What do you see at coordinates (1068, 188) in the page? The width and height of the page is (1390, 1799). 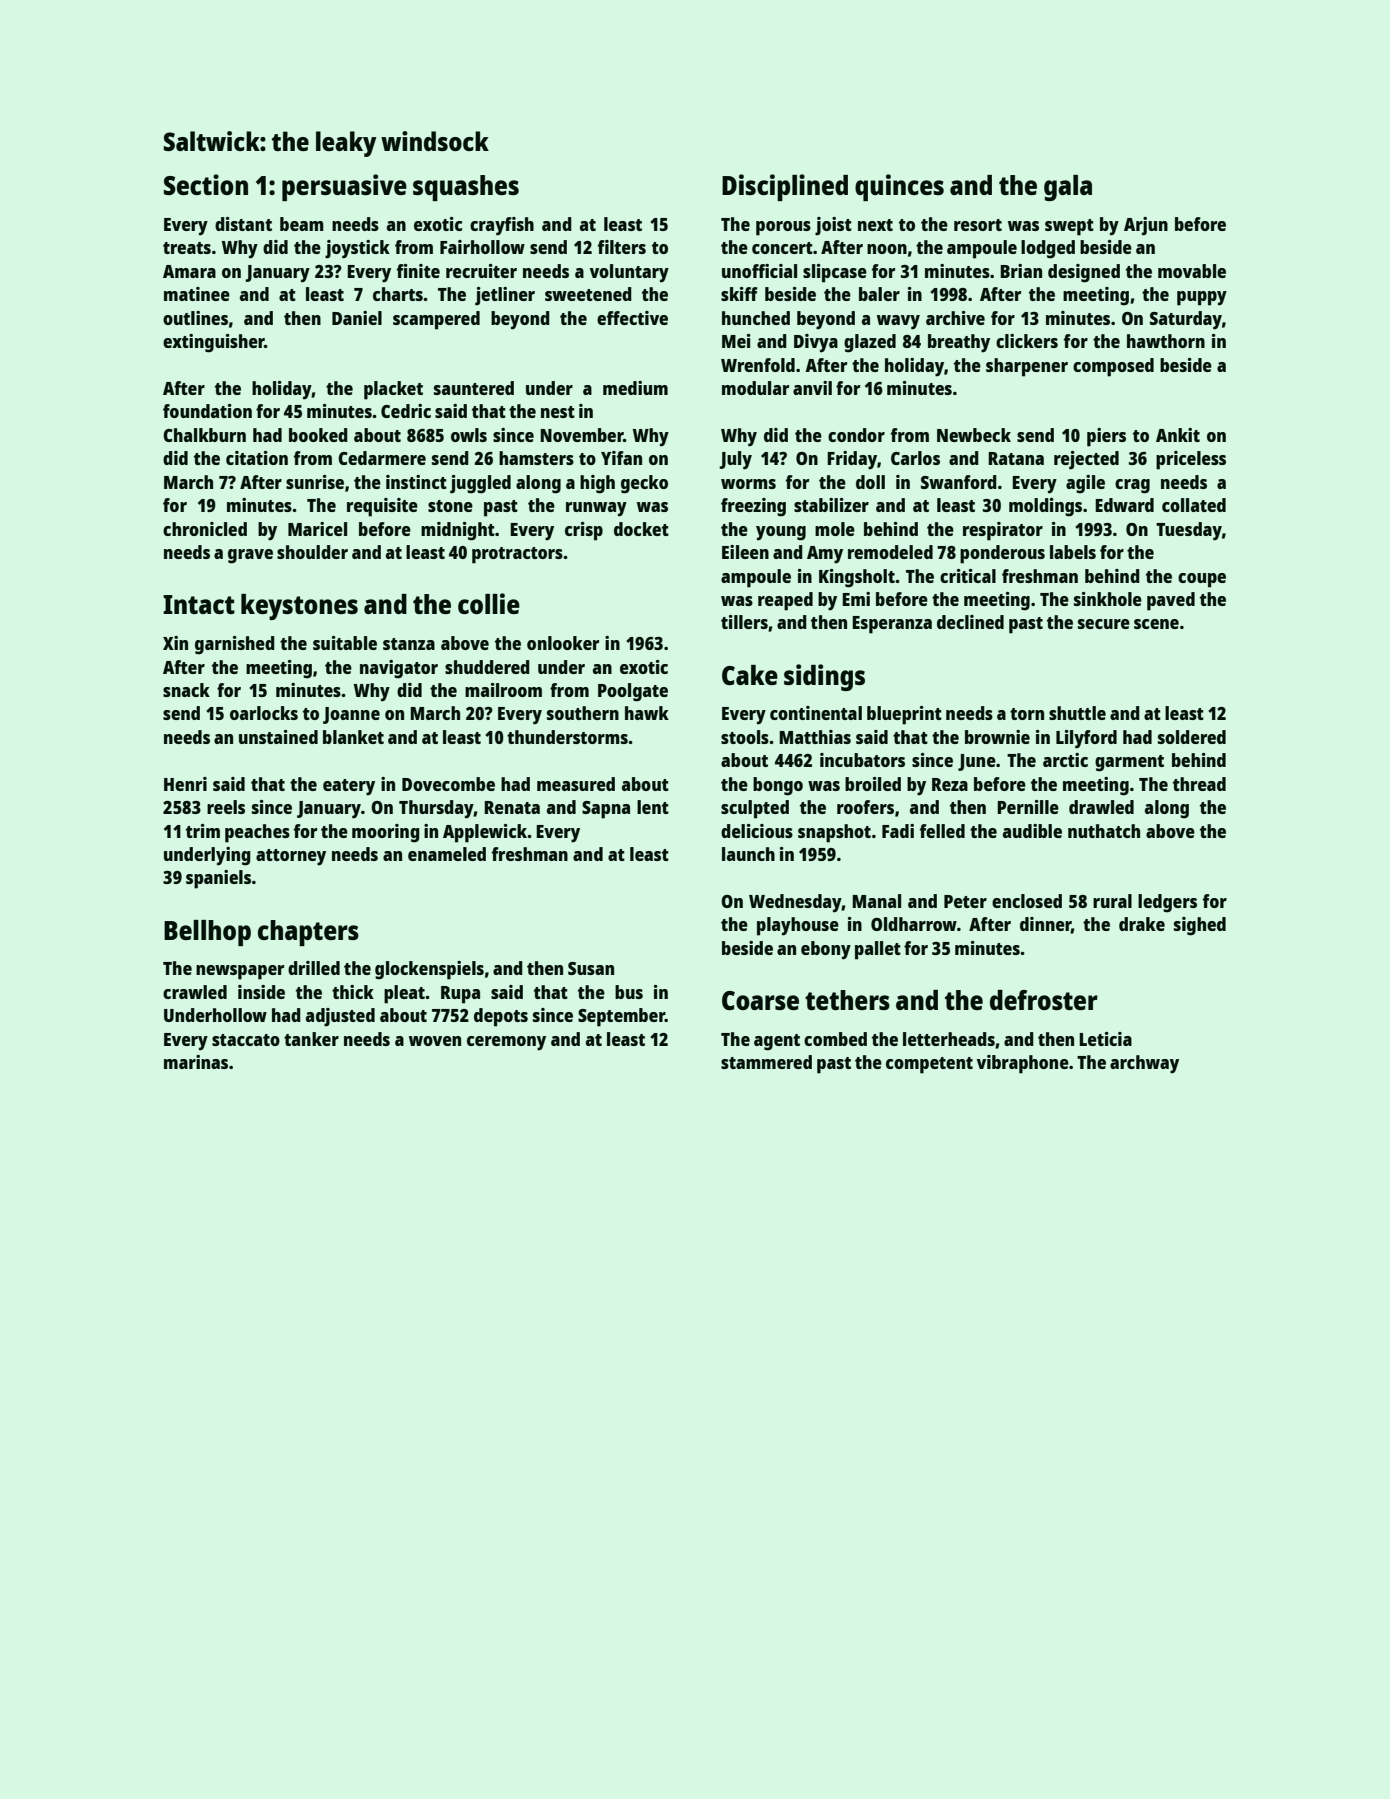 I see `gala` at bounding box center [1068, 188].
